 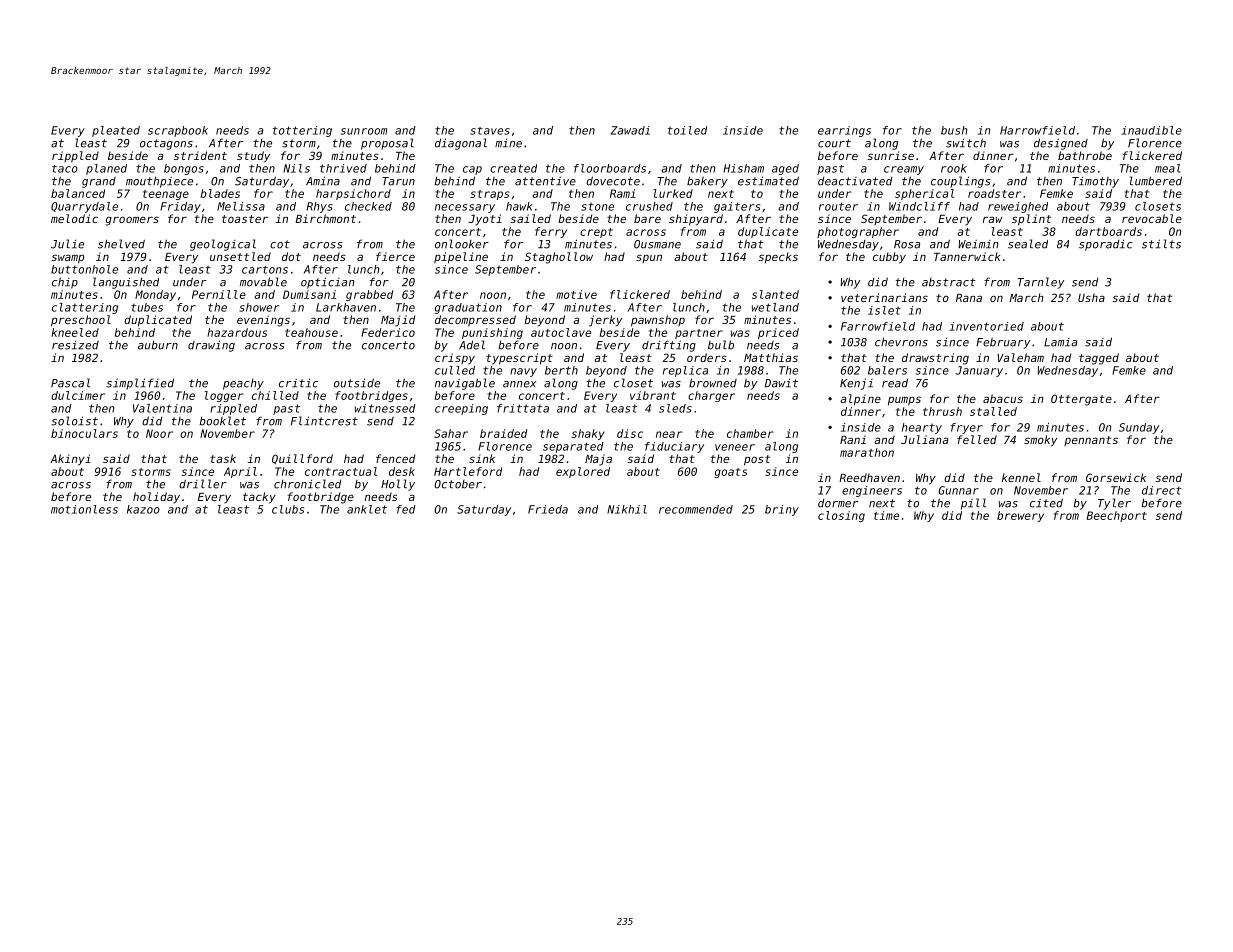 I want to click on mine, so click(x=508, y=143).
